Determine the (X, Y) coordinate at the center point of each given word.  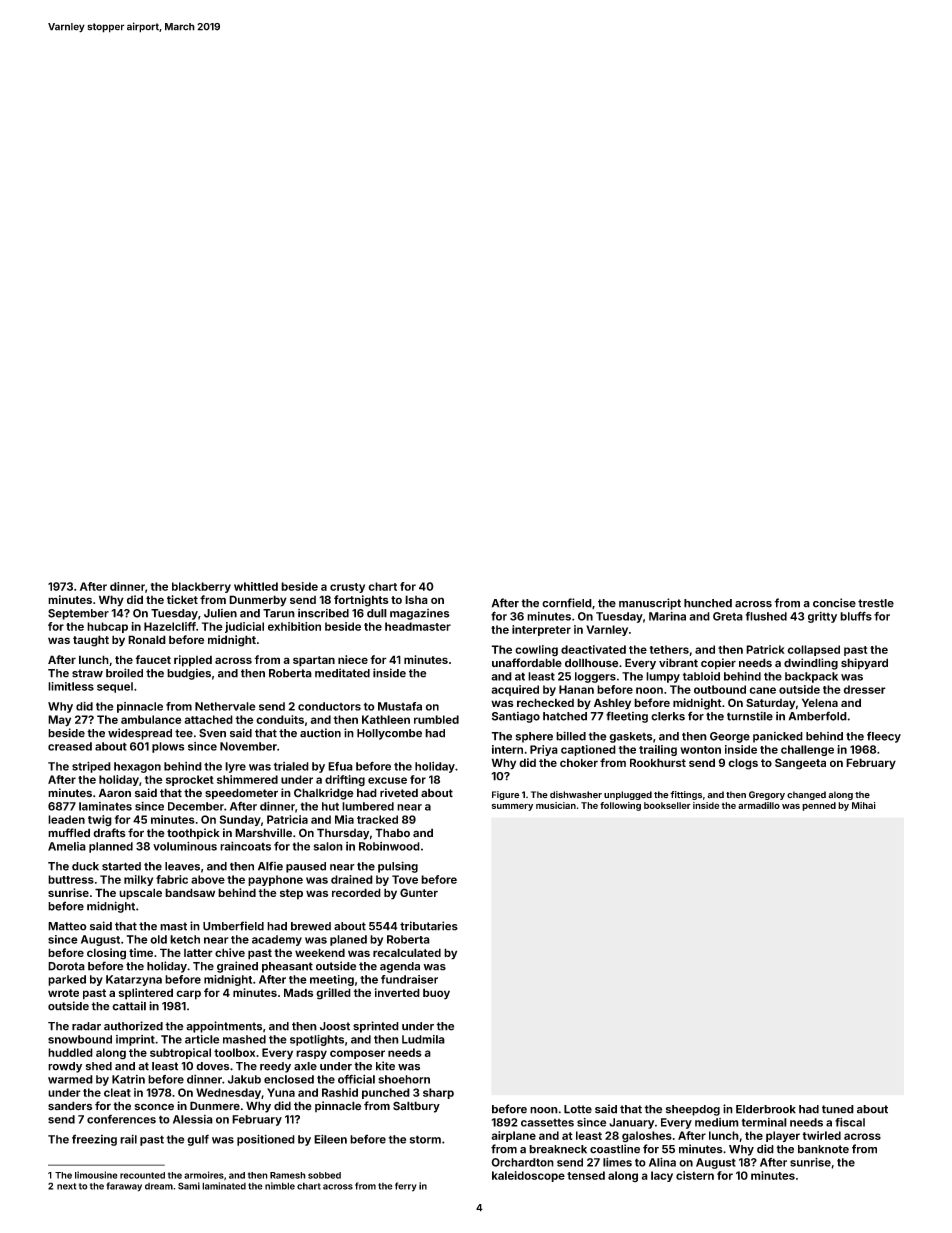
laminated (224, 1186)
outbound (720, 689)
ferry (406, 1187)
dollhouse (591, 663)
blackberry (201, 587)
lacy (662, 1176)
